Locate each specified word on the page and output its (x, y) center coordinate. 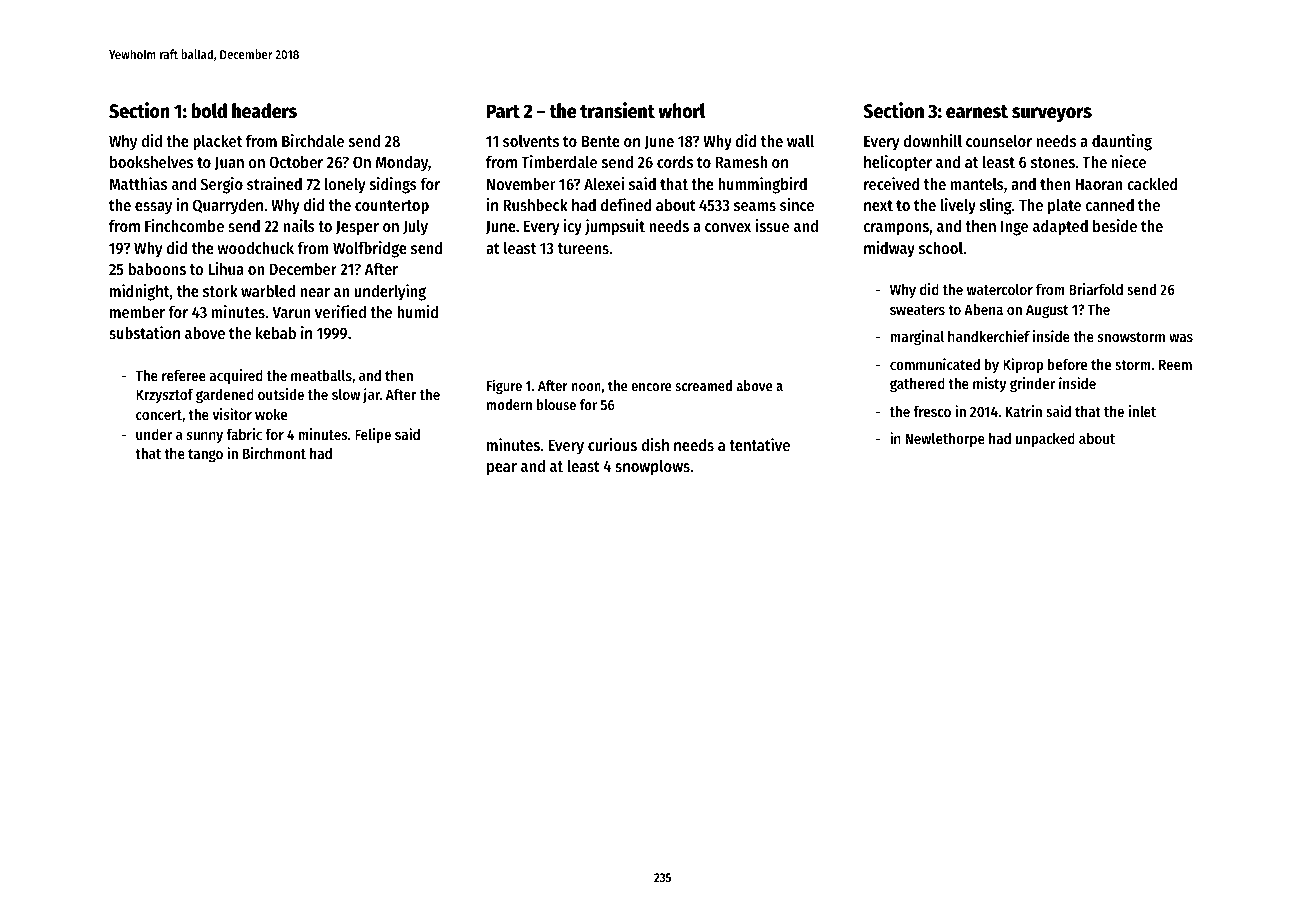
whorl (681, 111)
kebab (276, 333)
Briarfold (1096, 289)
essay (153, 208)
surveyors (1052, 114)
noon (586, 387)
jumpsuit (615, 227)
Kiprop (1023, 365)
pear (502, 469)
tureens (583, 248)
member (137, 312)
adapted (1060, 228)
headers (264, 111)
